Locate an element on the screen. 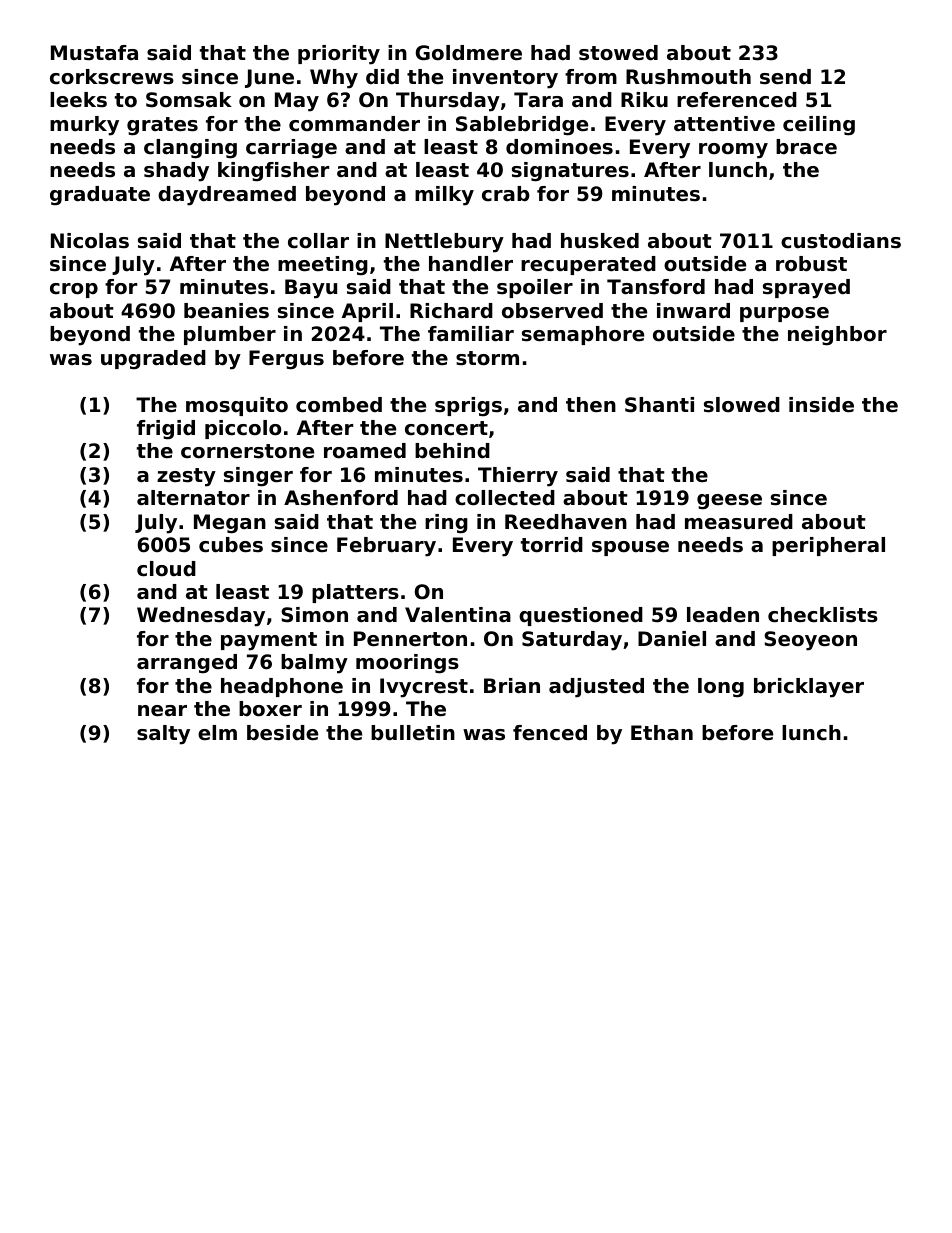 This screenshot has width=952, height=1233. kingfisher is located at coordinates (273, 172).
